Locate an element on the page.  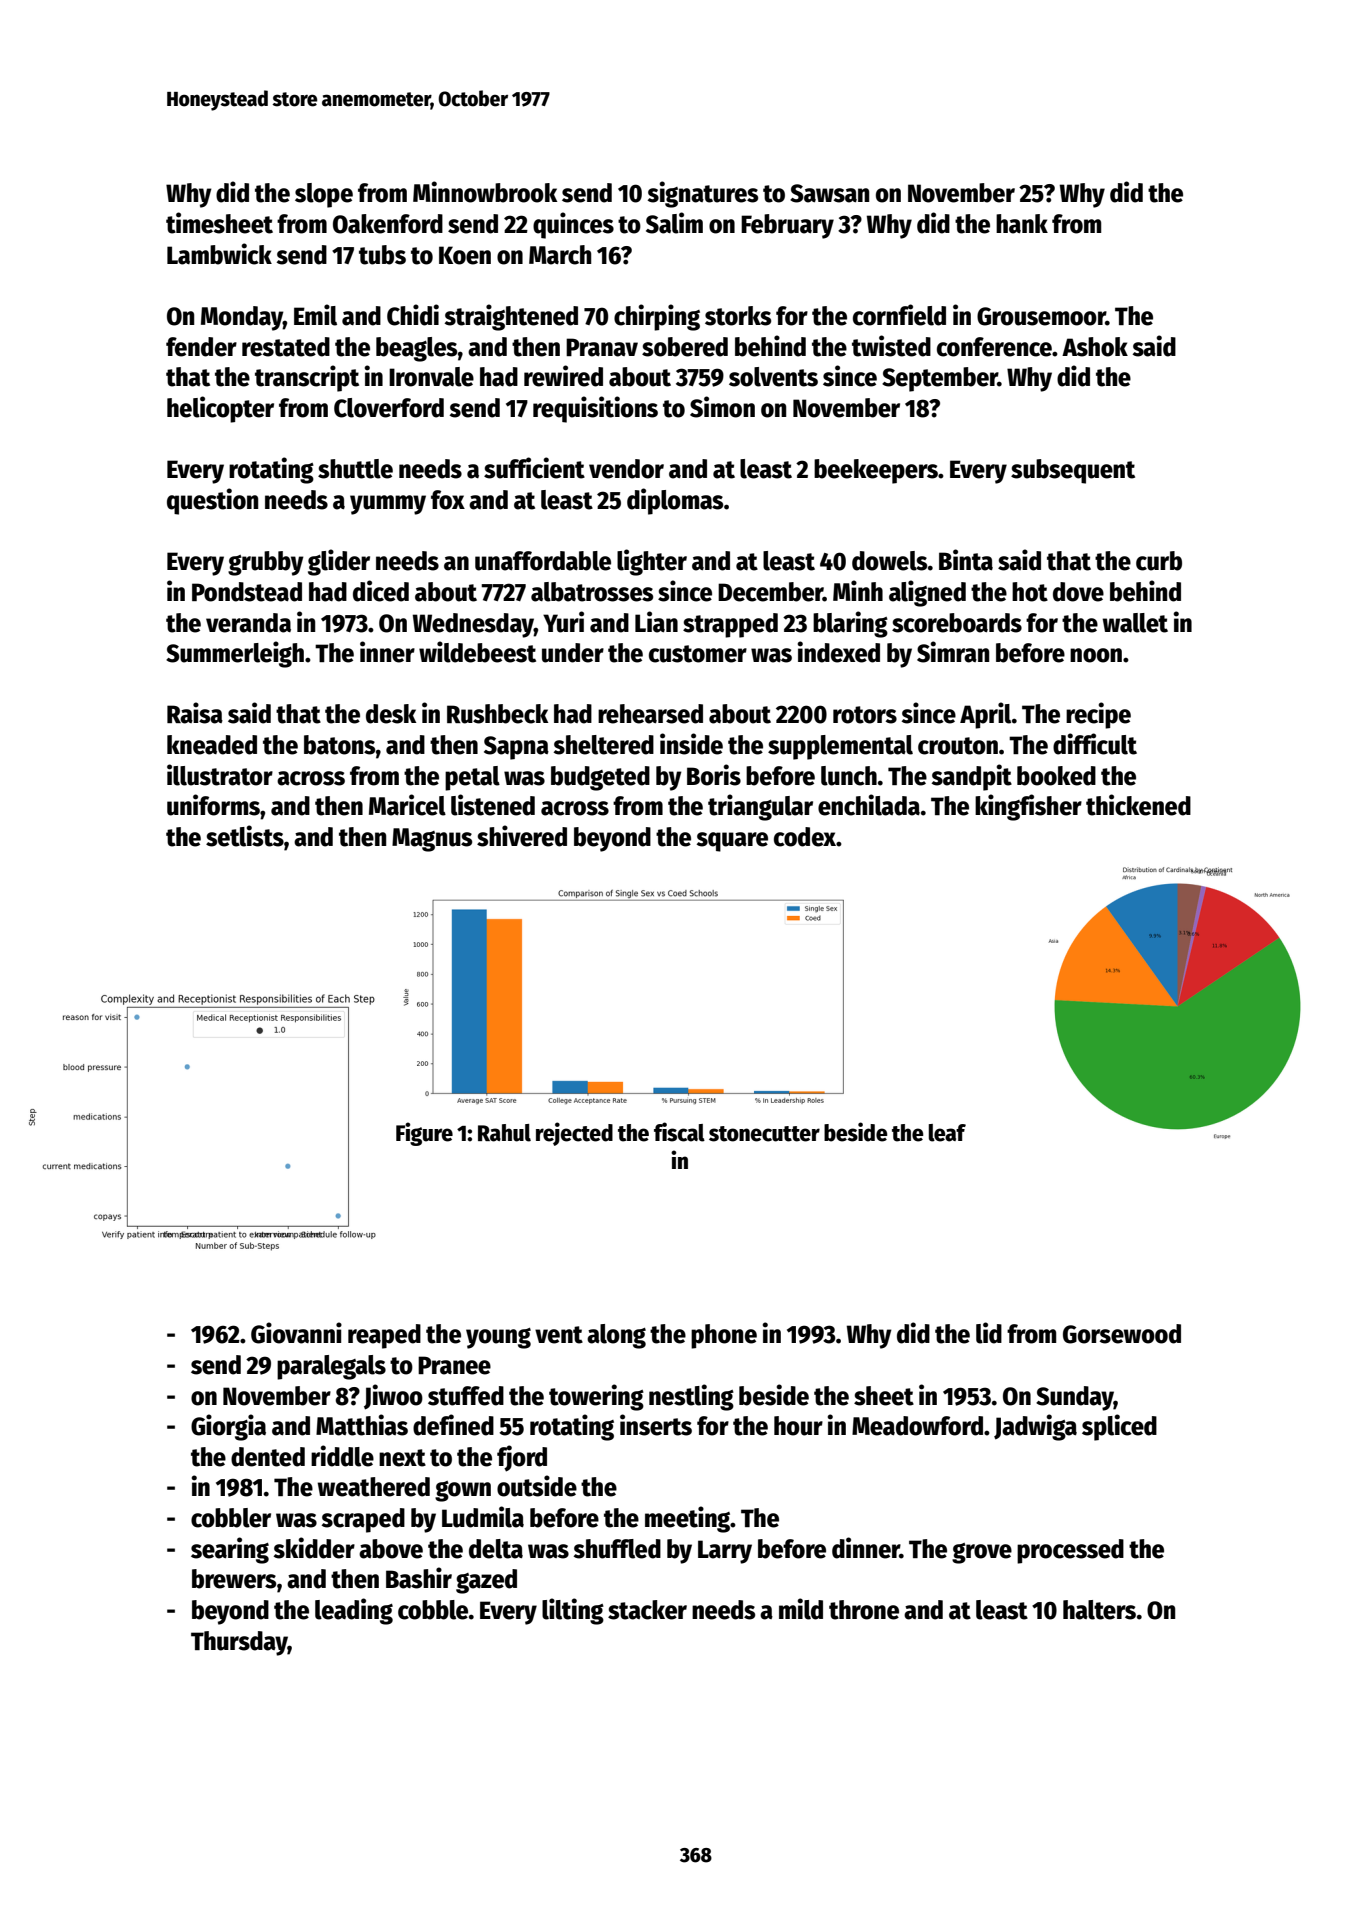
Giovanni is located at coordinates (296, 1333).
